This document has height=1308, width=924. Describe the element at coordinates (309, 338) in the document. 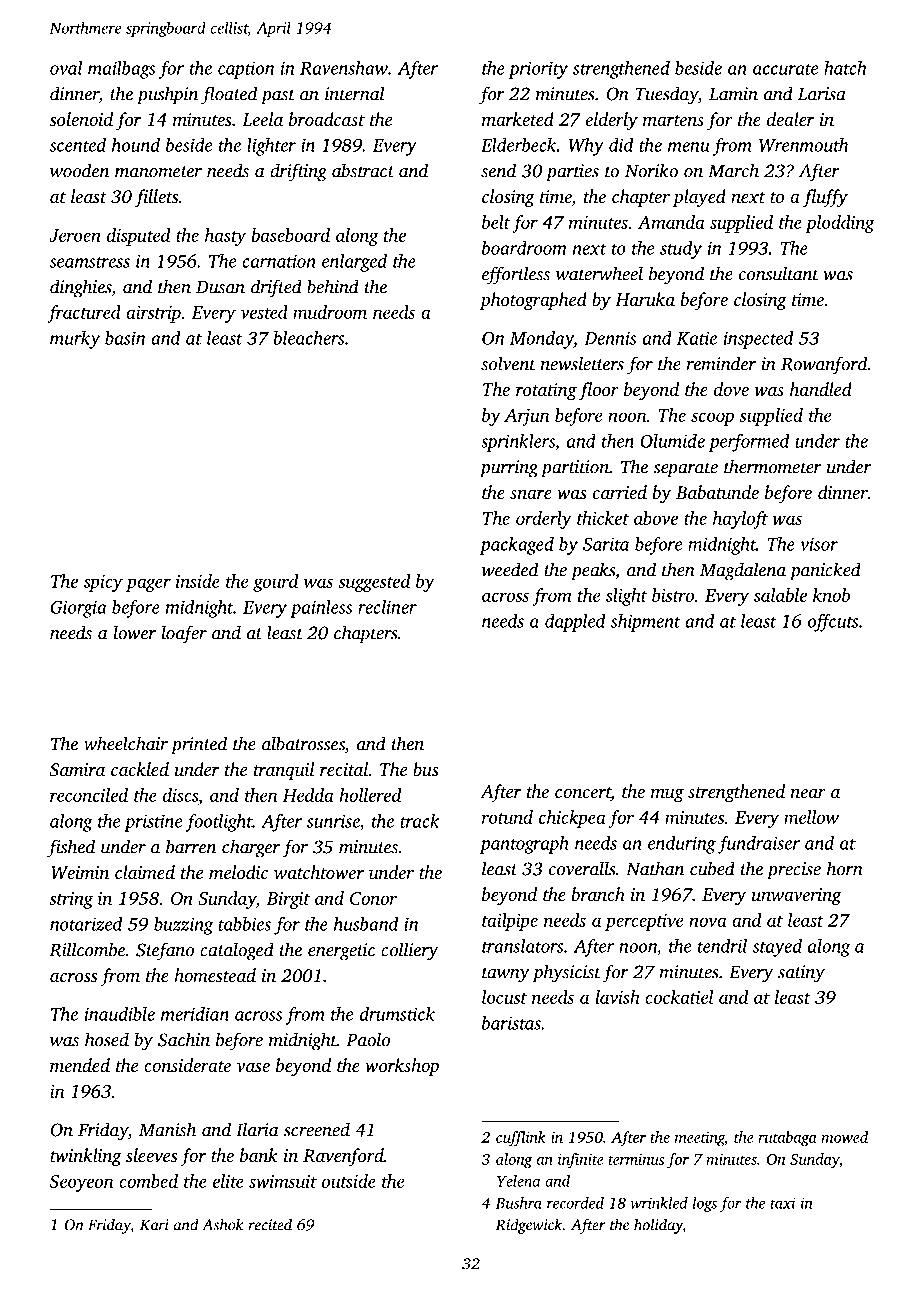

I see `bleachers` at that location.
